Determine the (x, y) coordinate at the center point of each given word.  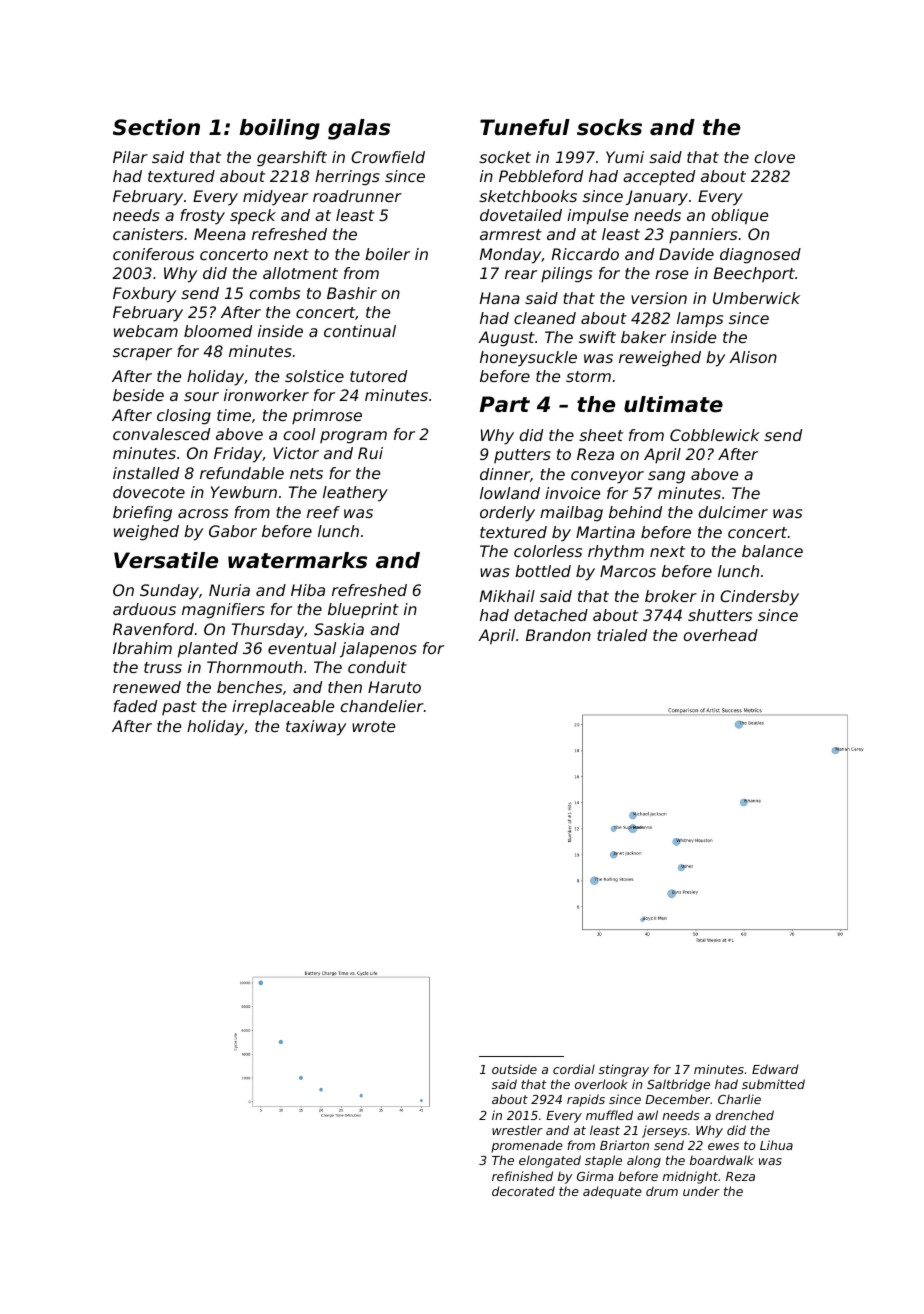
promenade (527, 1146)
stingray (624, 1070)
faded (135, 706)
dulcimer (733, 512)
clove (775, 157)
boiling (279, 129)
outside (514, 1069)
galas (359, 129)
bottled (543, 571)
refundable (242, 473)
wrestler (517, 1130)
